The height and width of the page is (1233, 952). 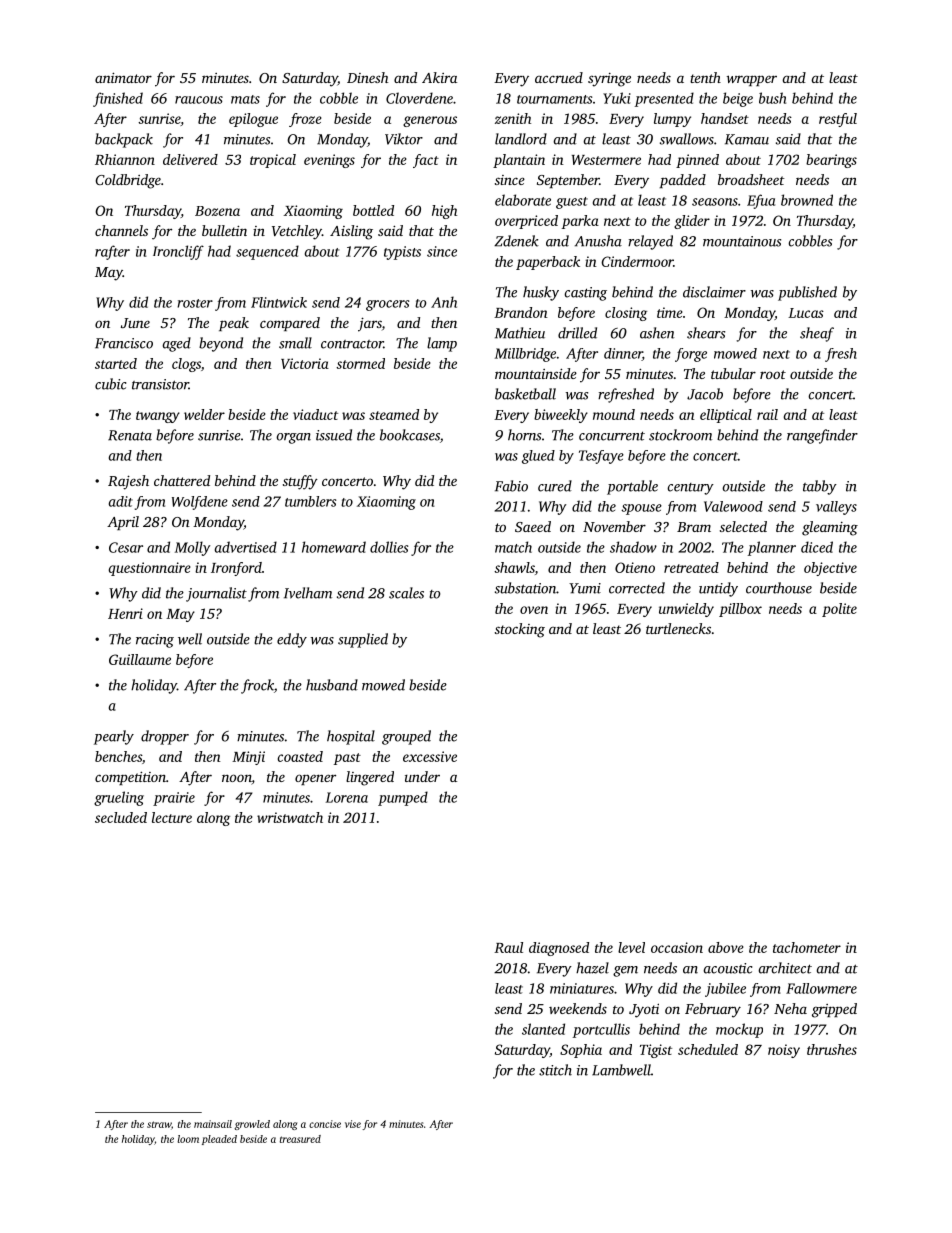 I want to click on polite, so click(x=839, y=610).
